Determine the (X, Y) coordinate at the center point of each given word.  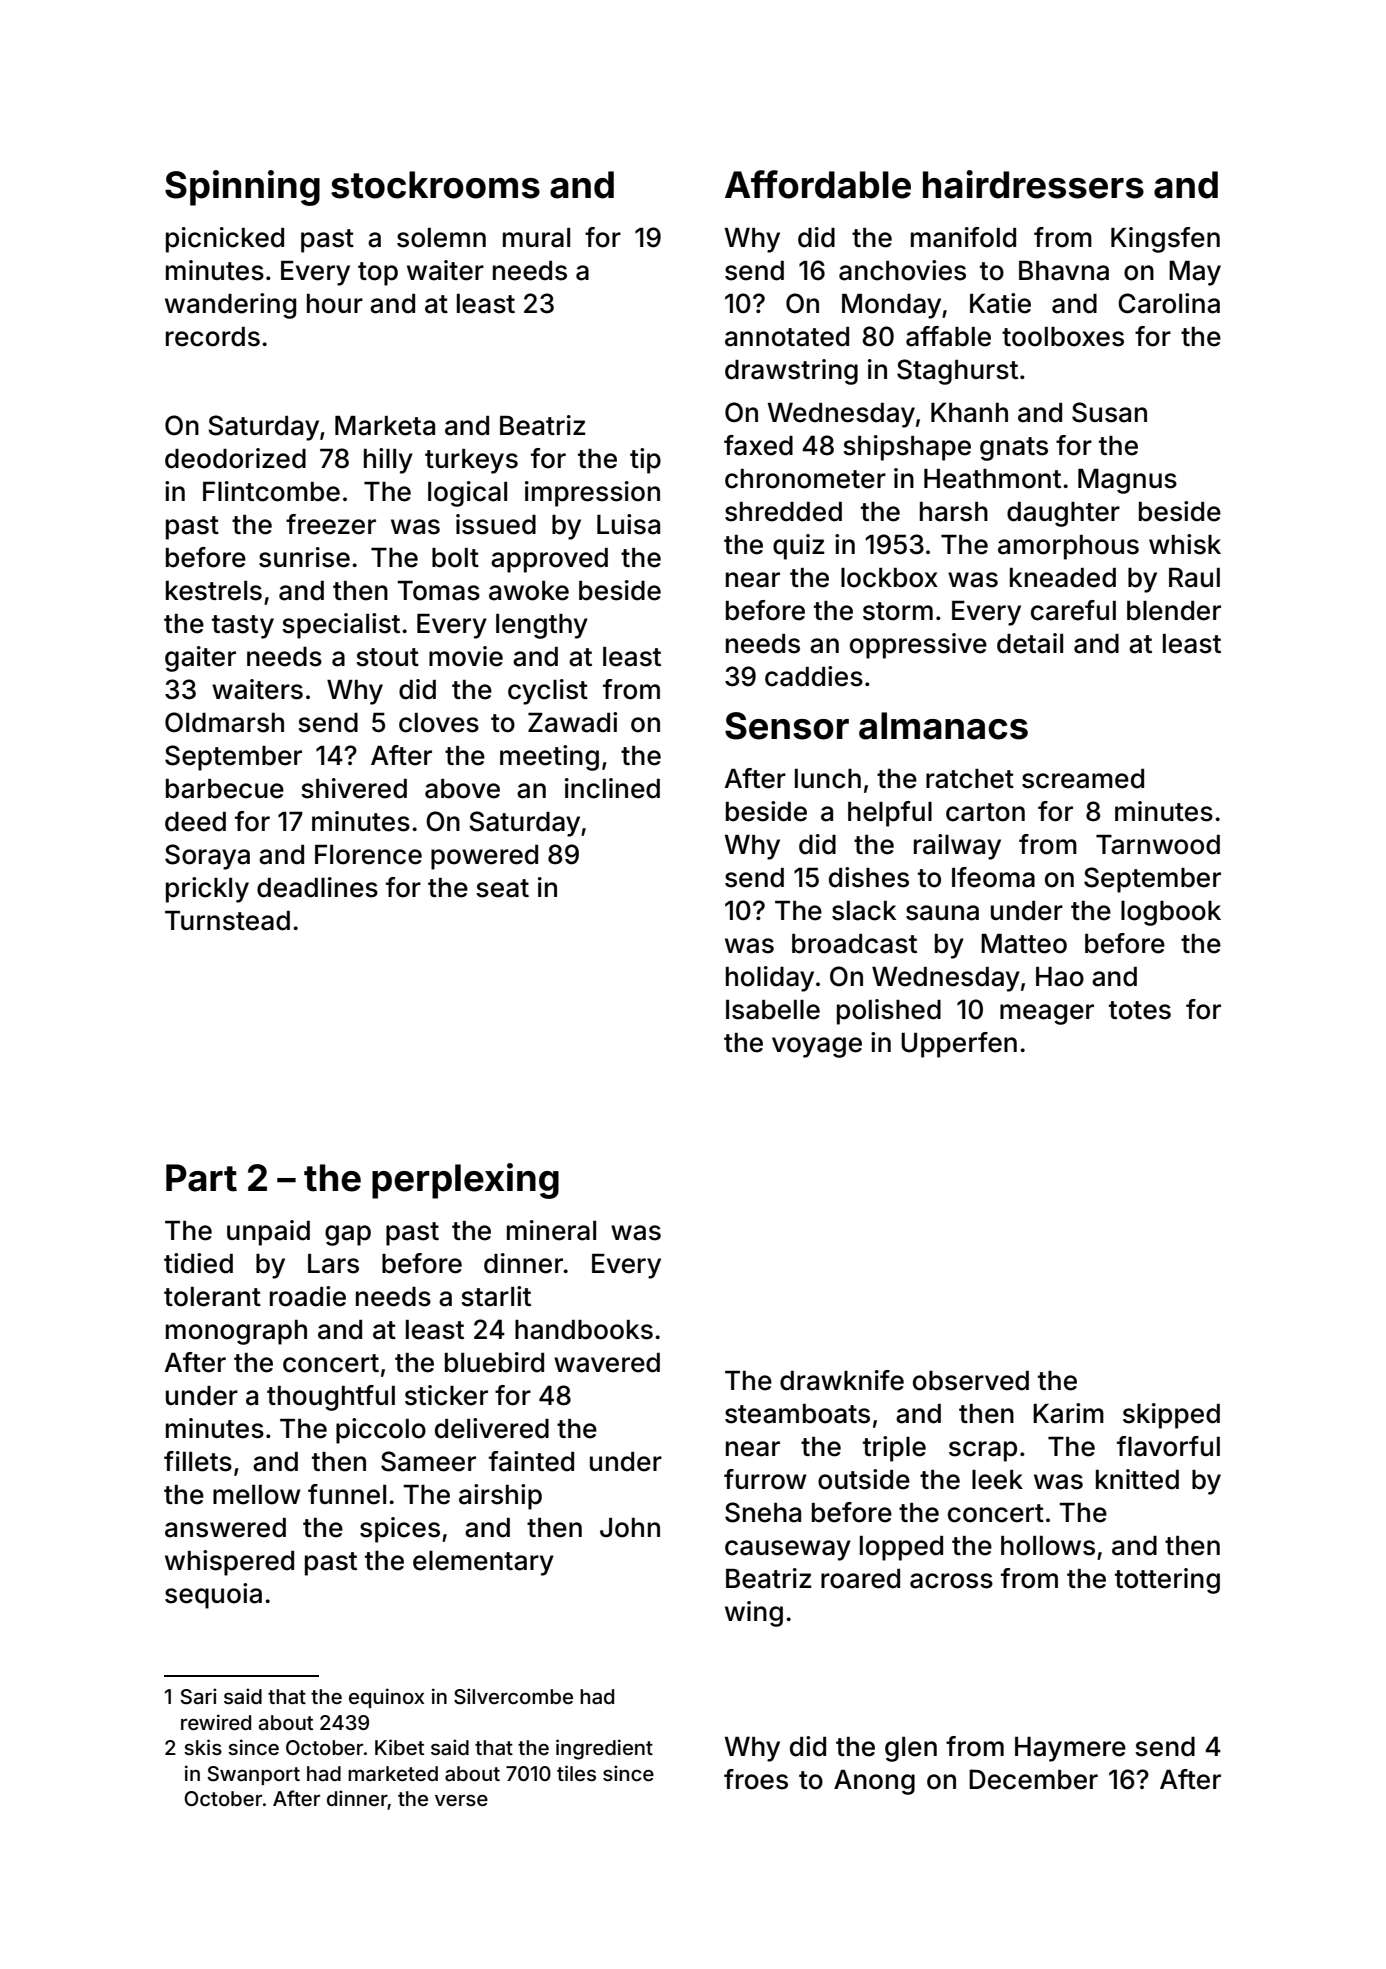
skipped (1171, 1416)
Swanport (253, 1775)
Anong (874, 1782)
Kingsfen (1165, 240)
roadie (308, 1296)
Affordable (818, 184)
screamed (1083, 779)
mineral (551, 1230)
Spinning (242, 188)
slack (864, 911)
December (1033, 1779)
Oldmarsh (224, 722)
